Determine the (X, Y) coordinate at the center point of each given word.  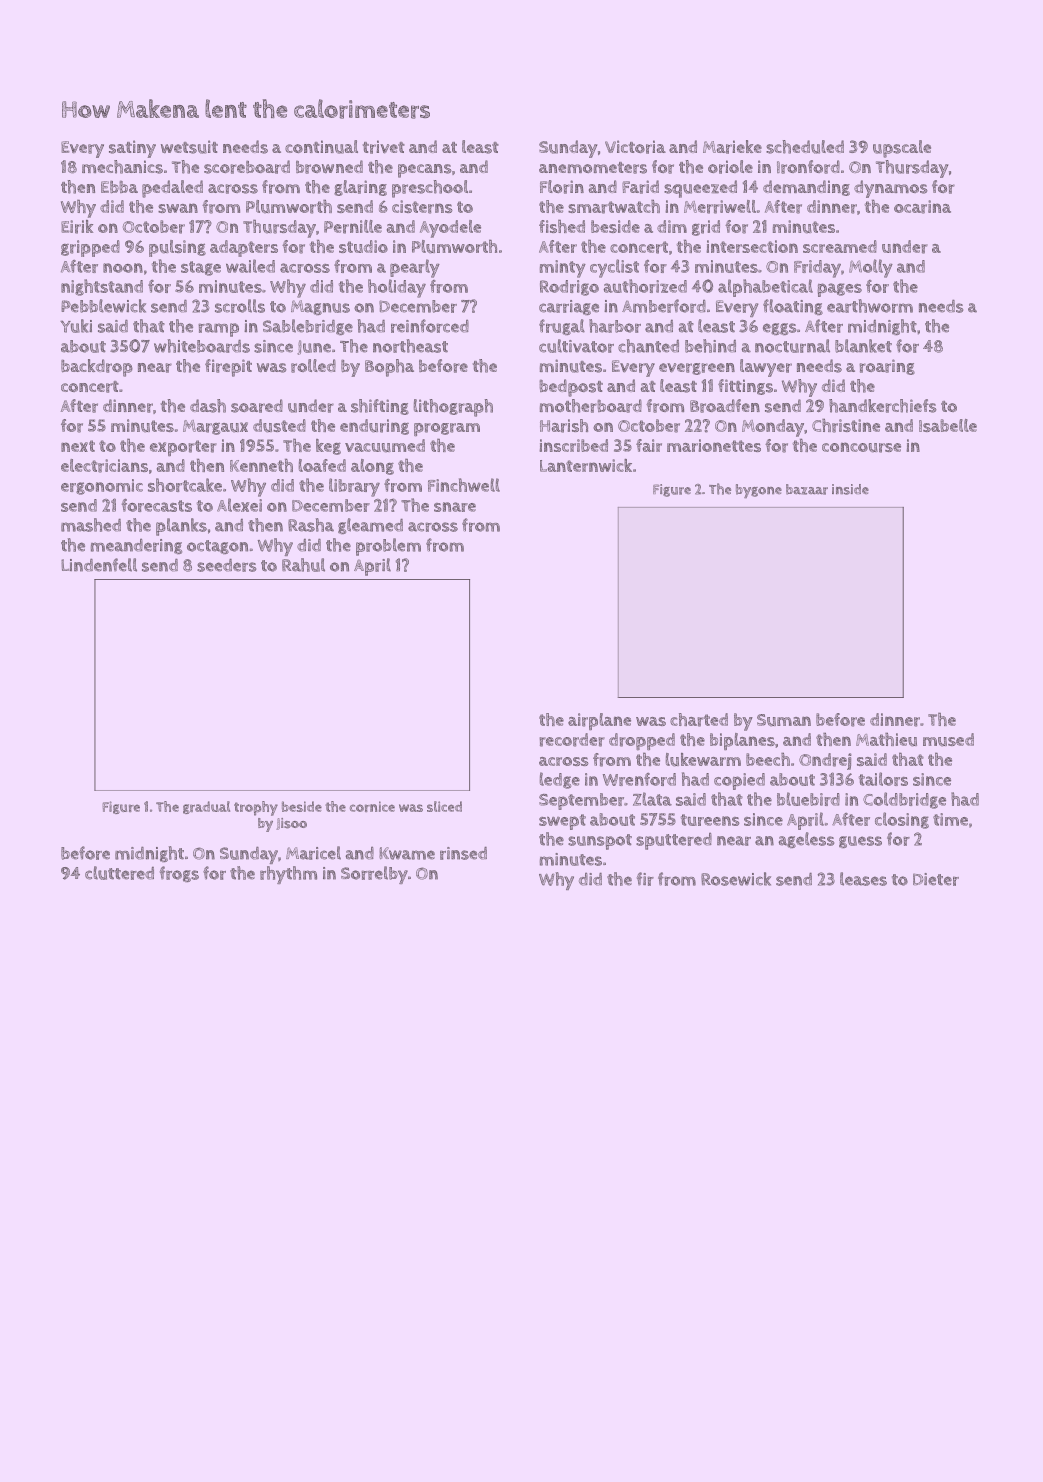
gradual (206, 807)
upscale (902, 149)
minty (563, 269)
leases (863, 879)
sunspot (600, 842)
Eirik (77, 227)
